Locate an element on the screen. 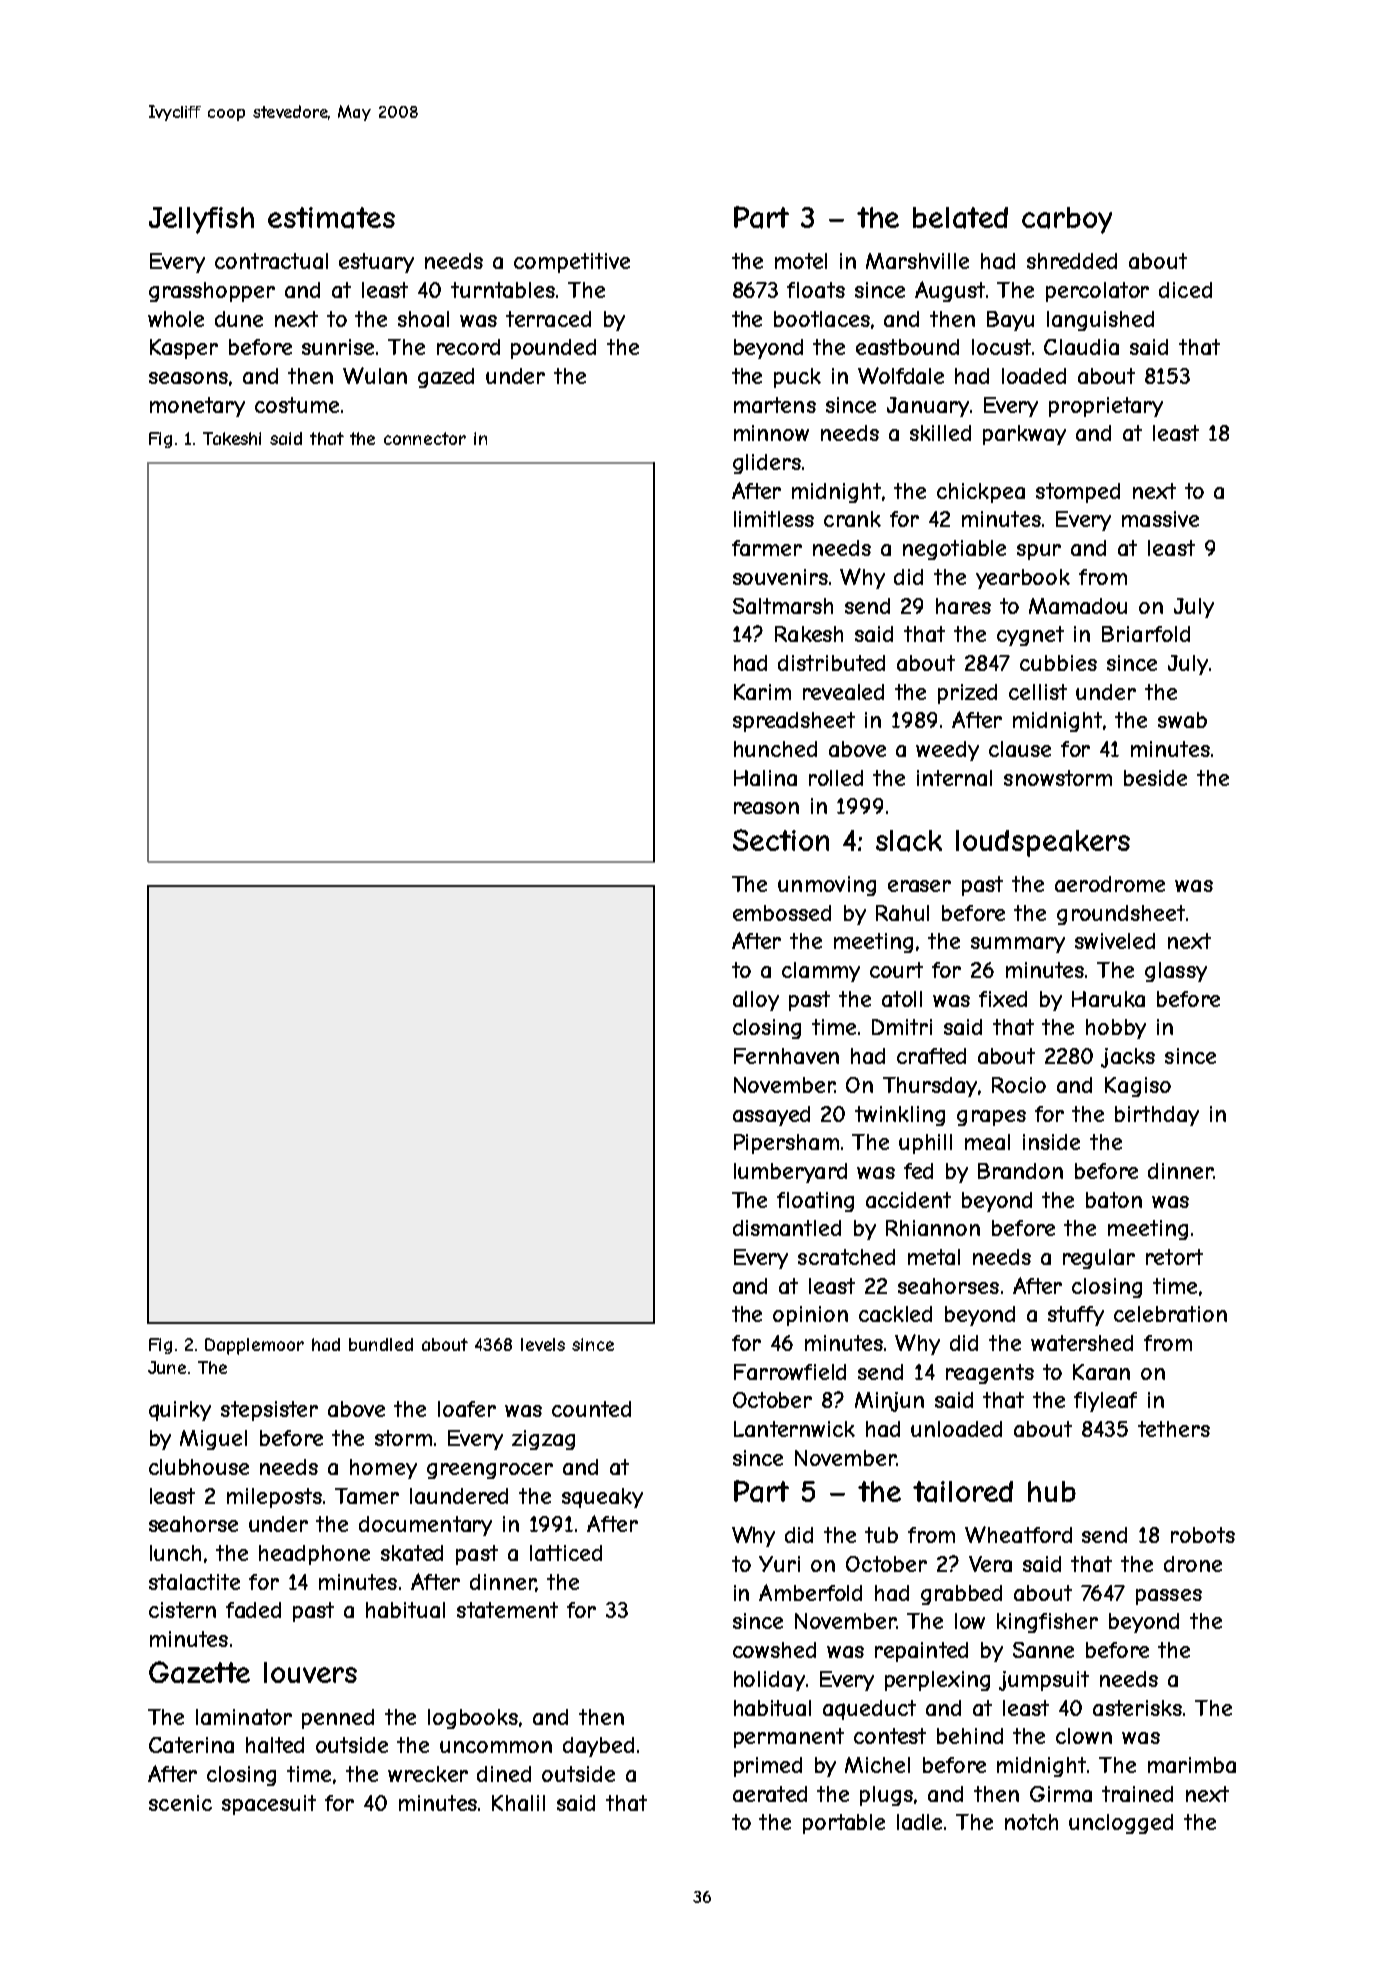  cistern is located at coordinates (182, 1610).
